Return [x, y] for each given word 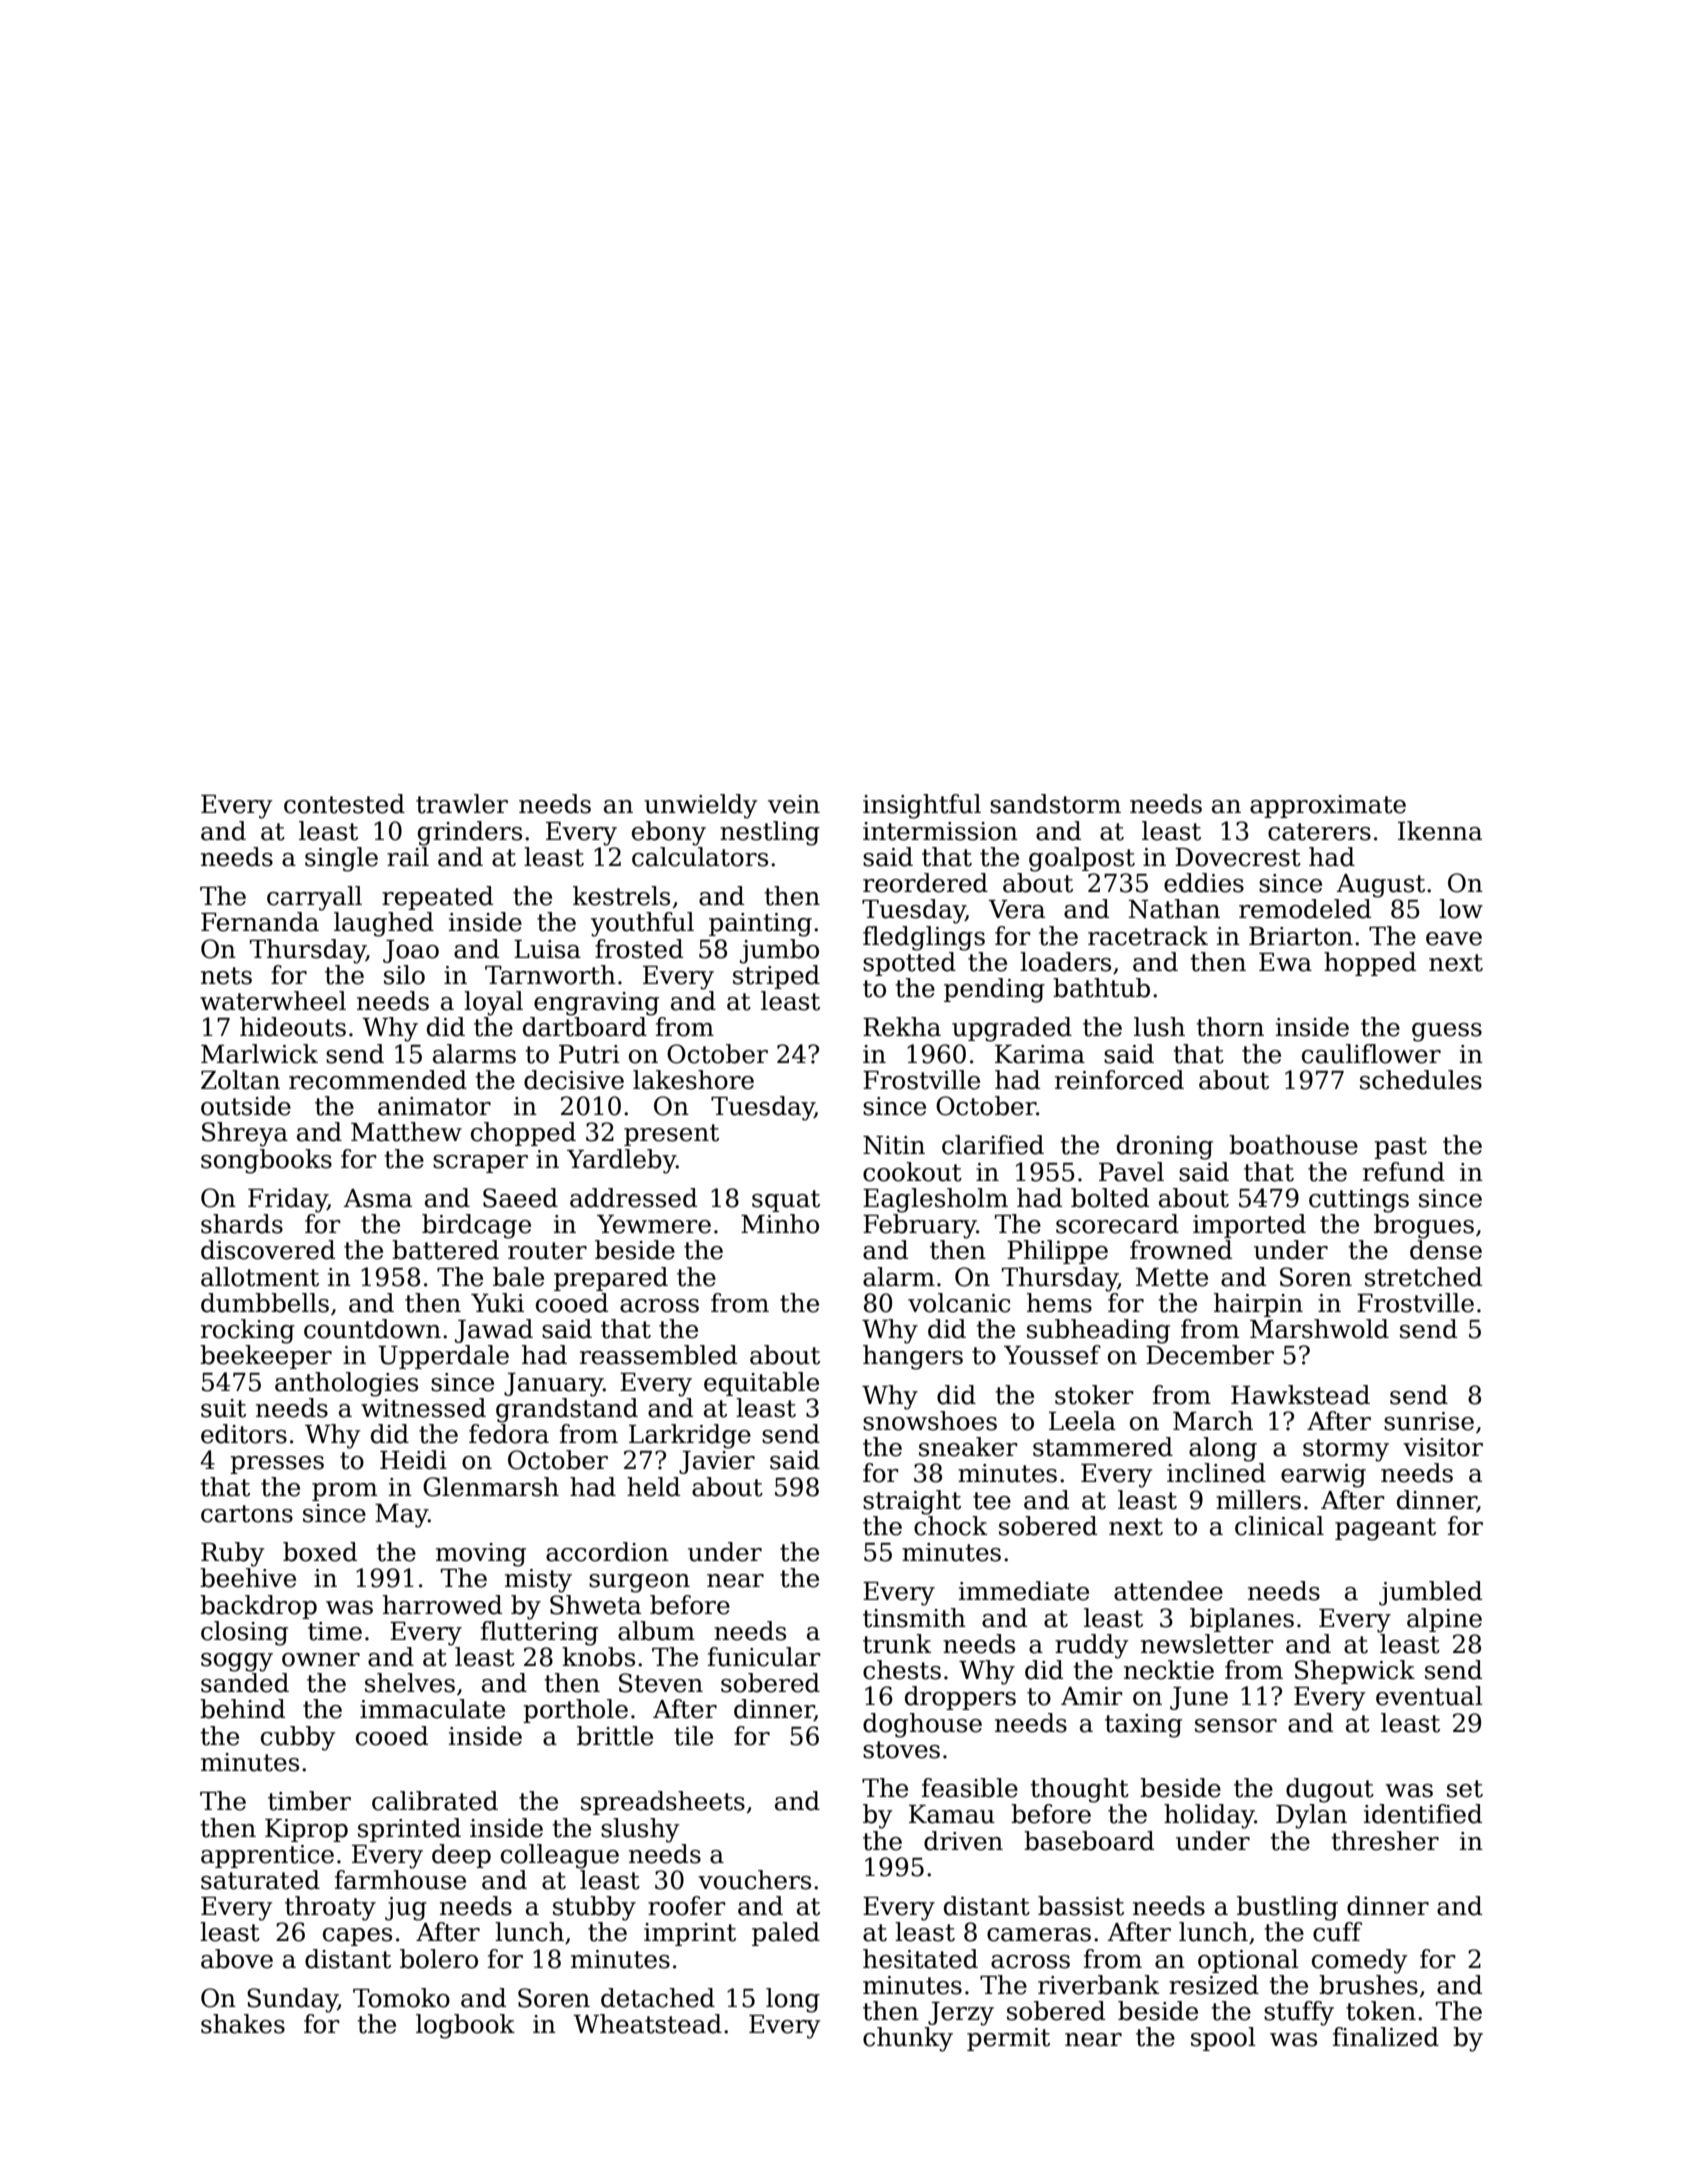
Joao [411, 951]
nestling [770, 833]
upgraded [1012, 1029]
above [237, 1959]
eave [1454, 939]
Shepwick [1355, 1672]
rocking [248, 1331]
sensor [1236, 1726]
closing [244, 1633]
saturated [260, 1880]
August [1381, 886]
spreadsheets [663, 1803]
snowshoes [930, 1421]
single [341, 859]
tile [693, 1736]
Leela [1082, 1421]
